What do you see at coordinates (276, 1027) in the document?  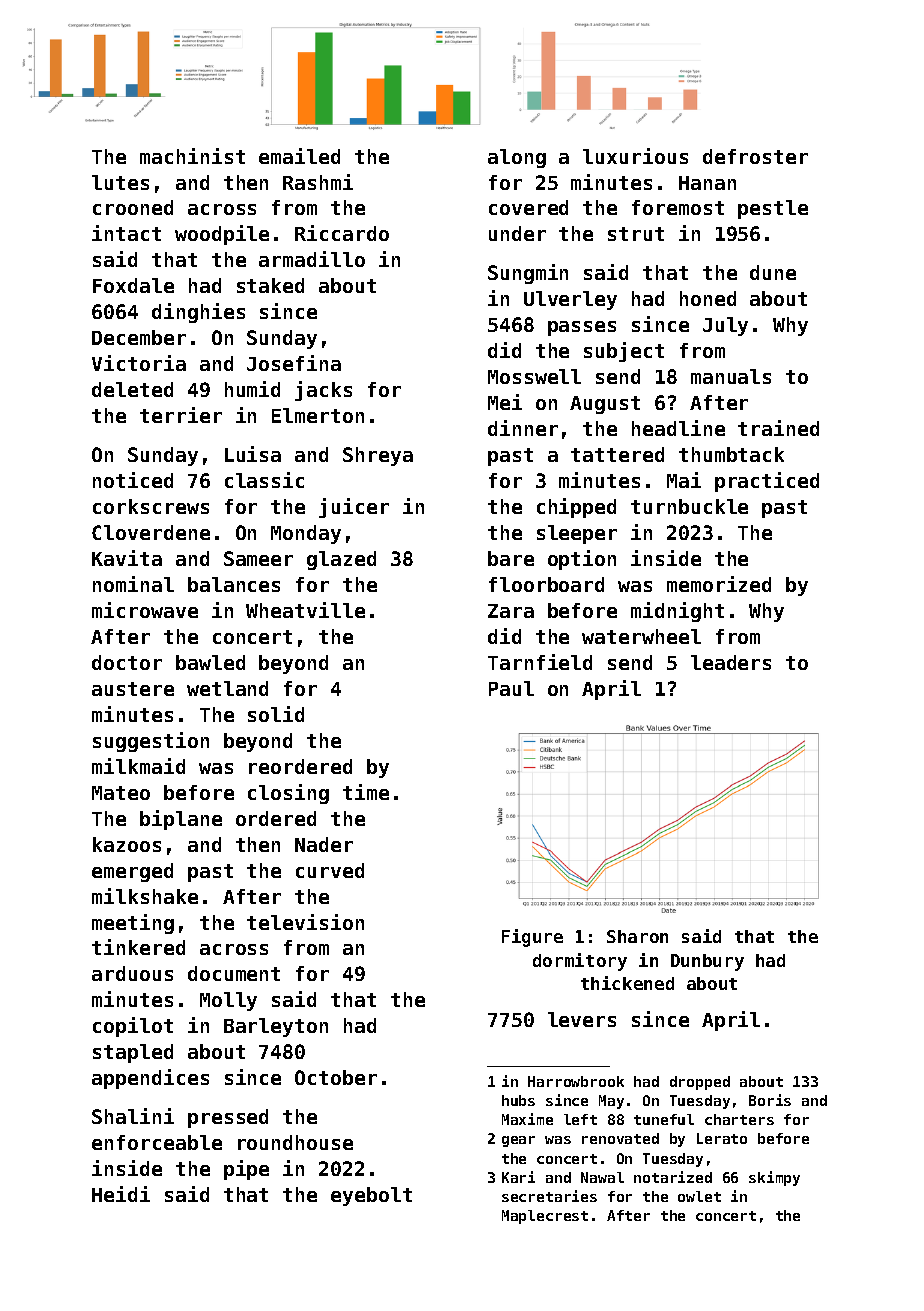 I see `Barleyton` at bounding box center [276, 1027].
